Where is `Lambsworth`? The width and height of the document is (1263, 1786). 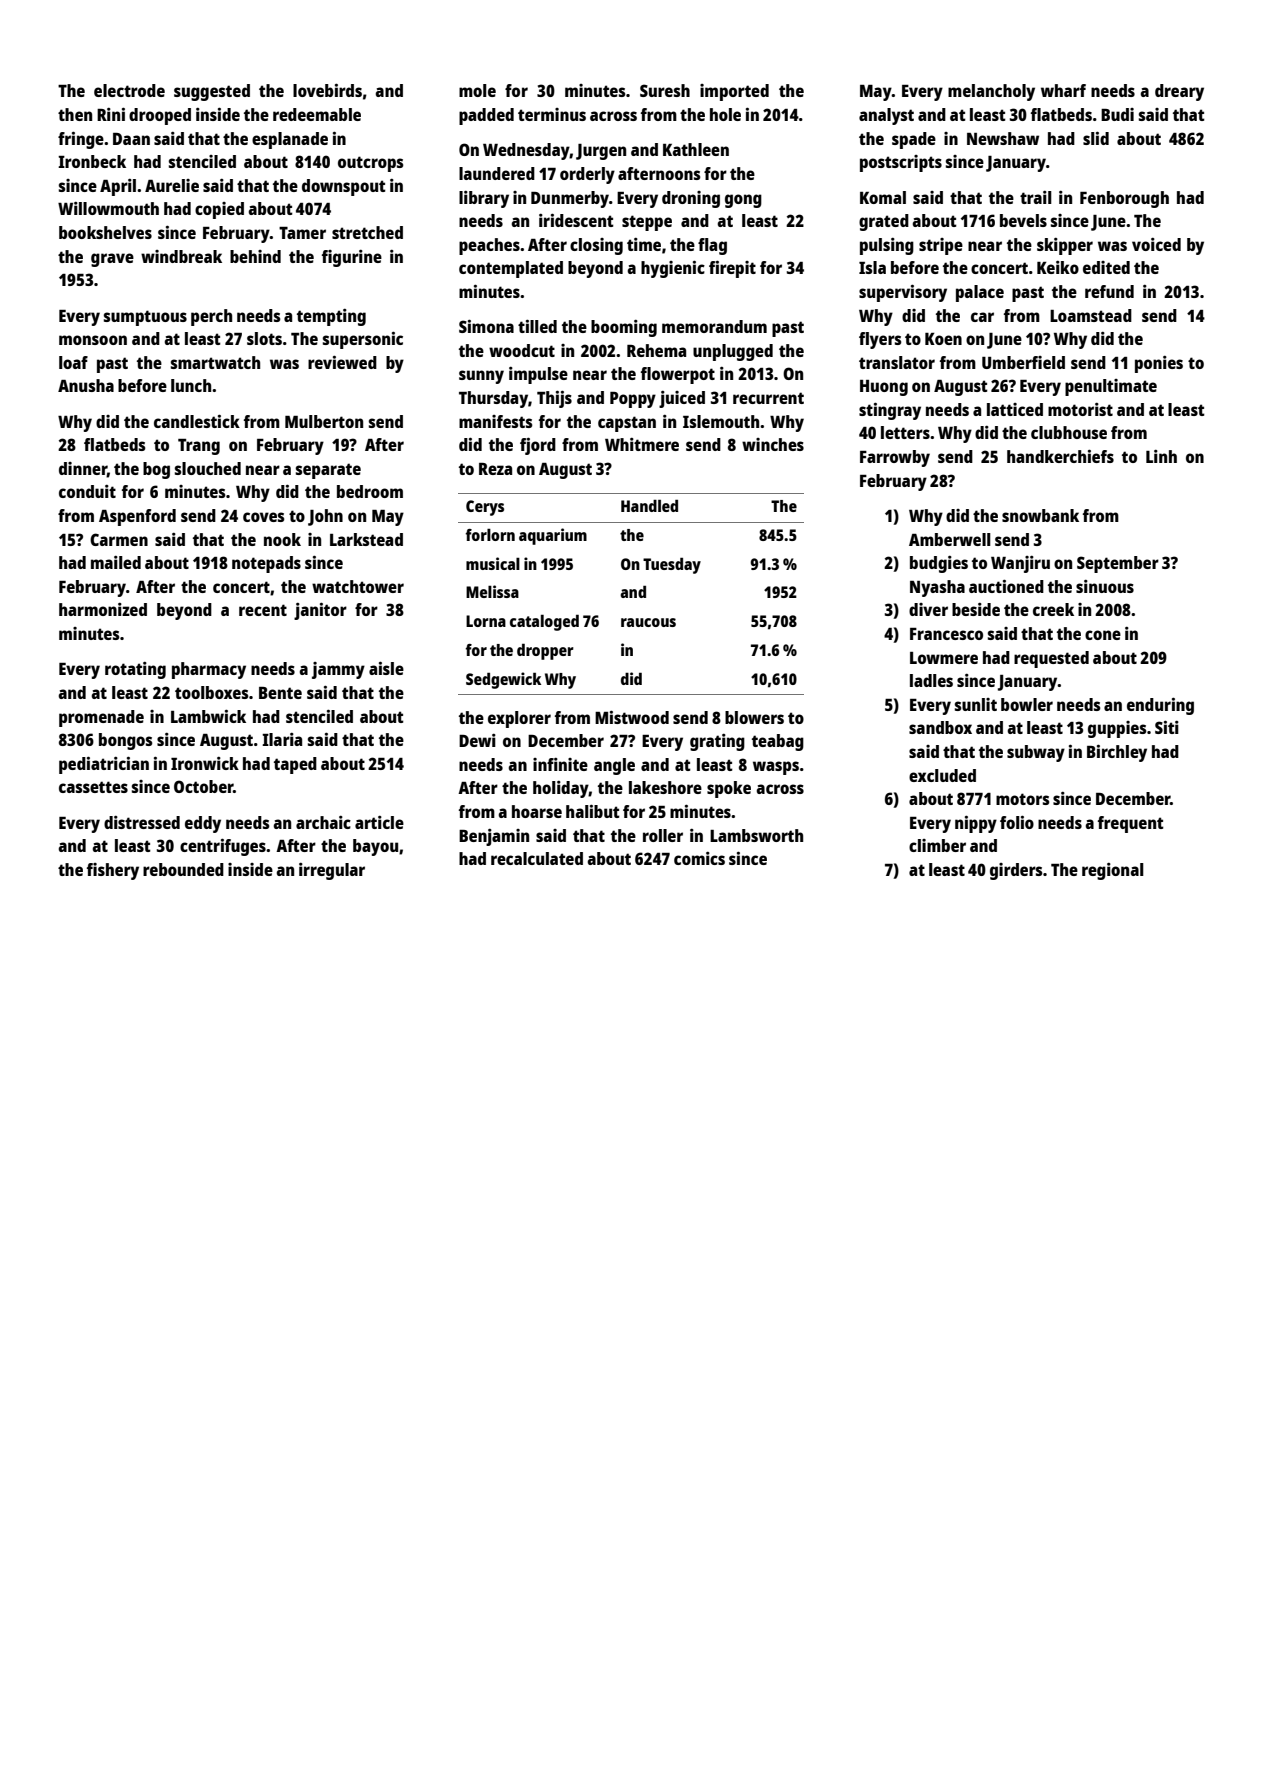
Lambsworth is located at coordinates (756, 835).
